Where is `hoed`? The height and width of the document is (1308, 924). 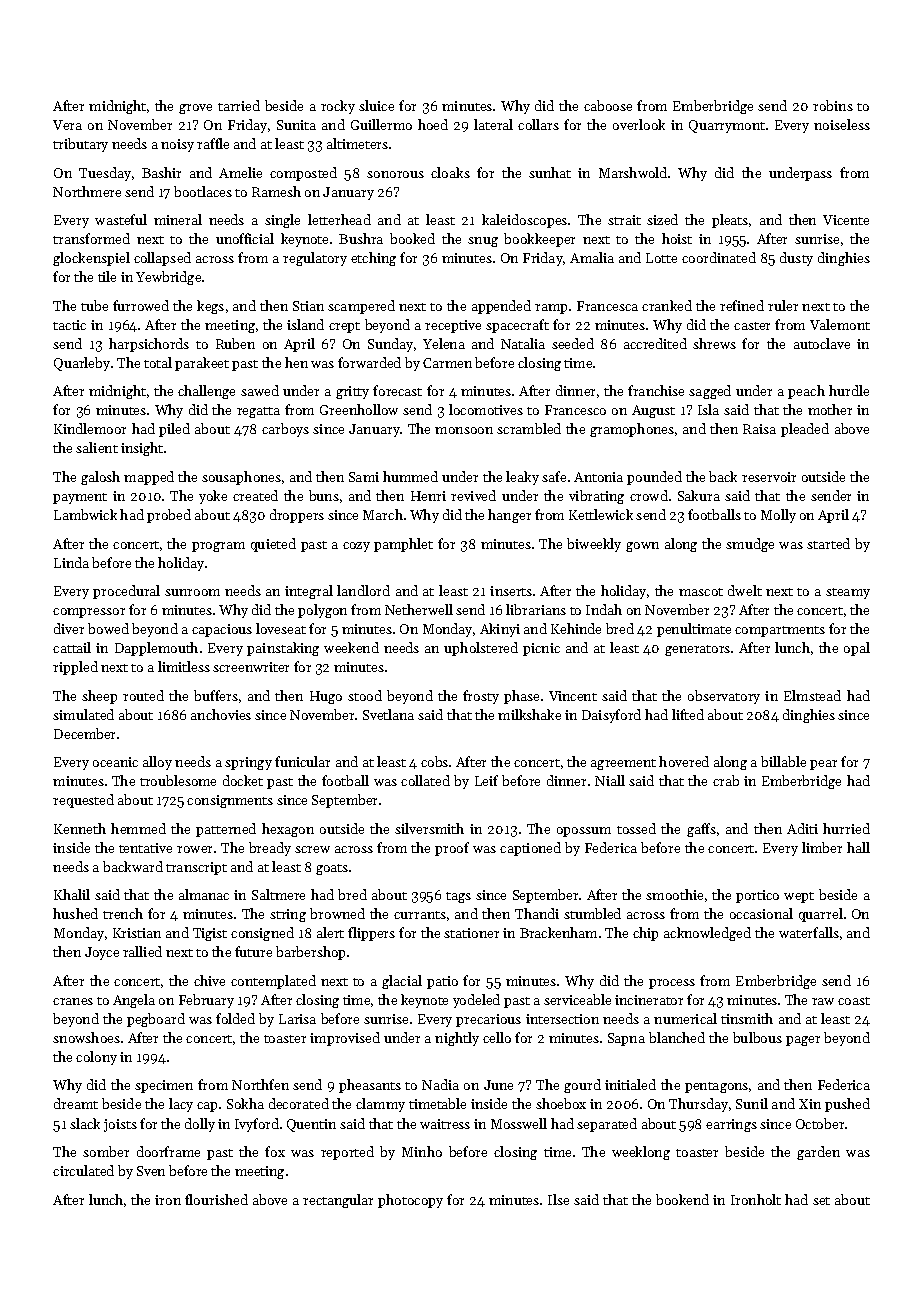 hoed is located at coordinates (433, 124).
